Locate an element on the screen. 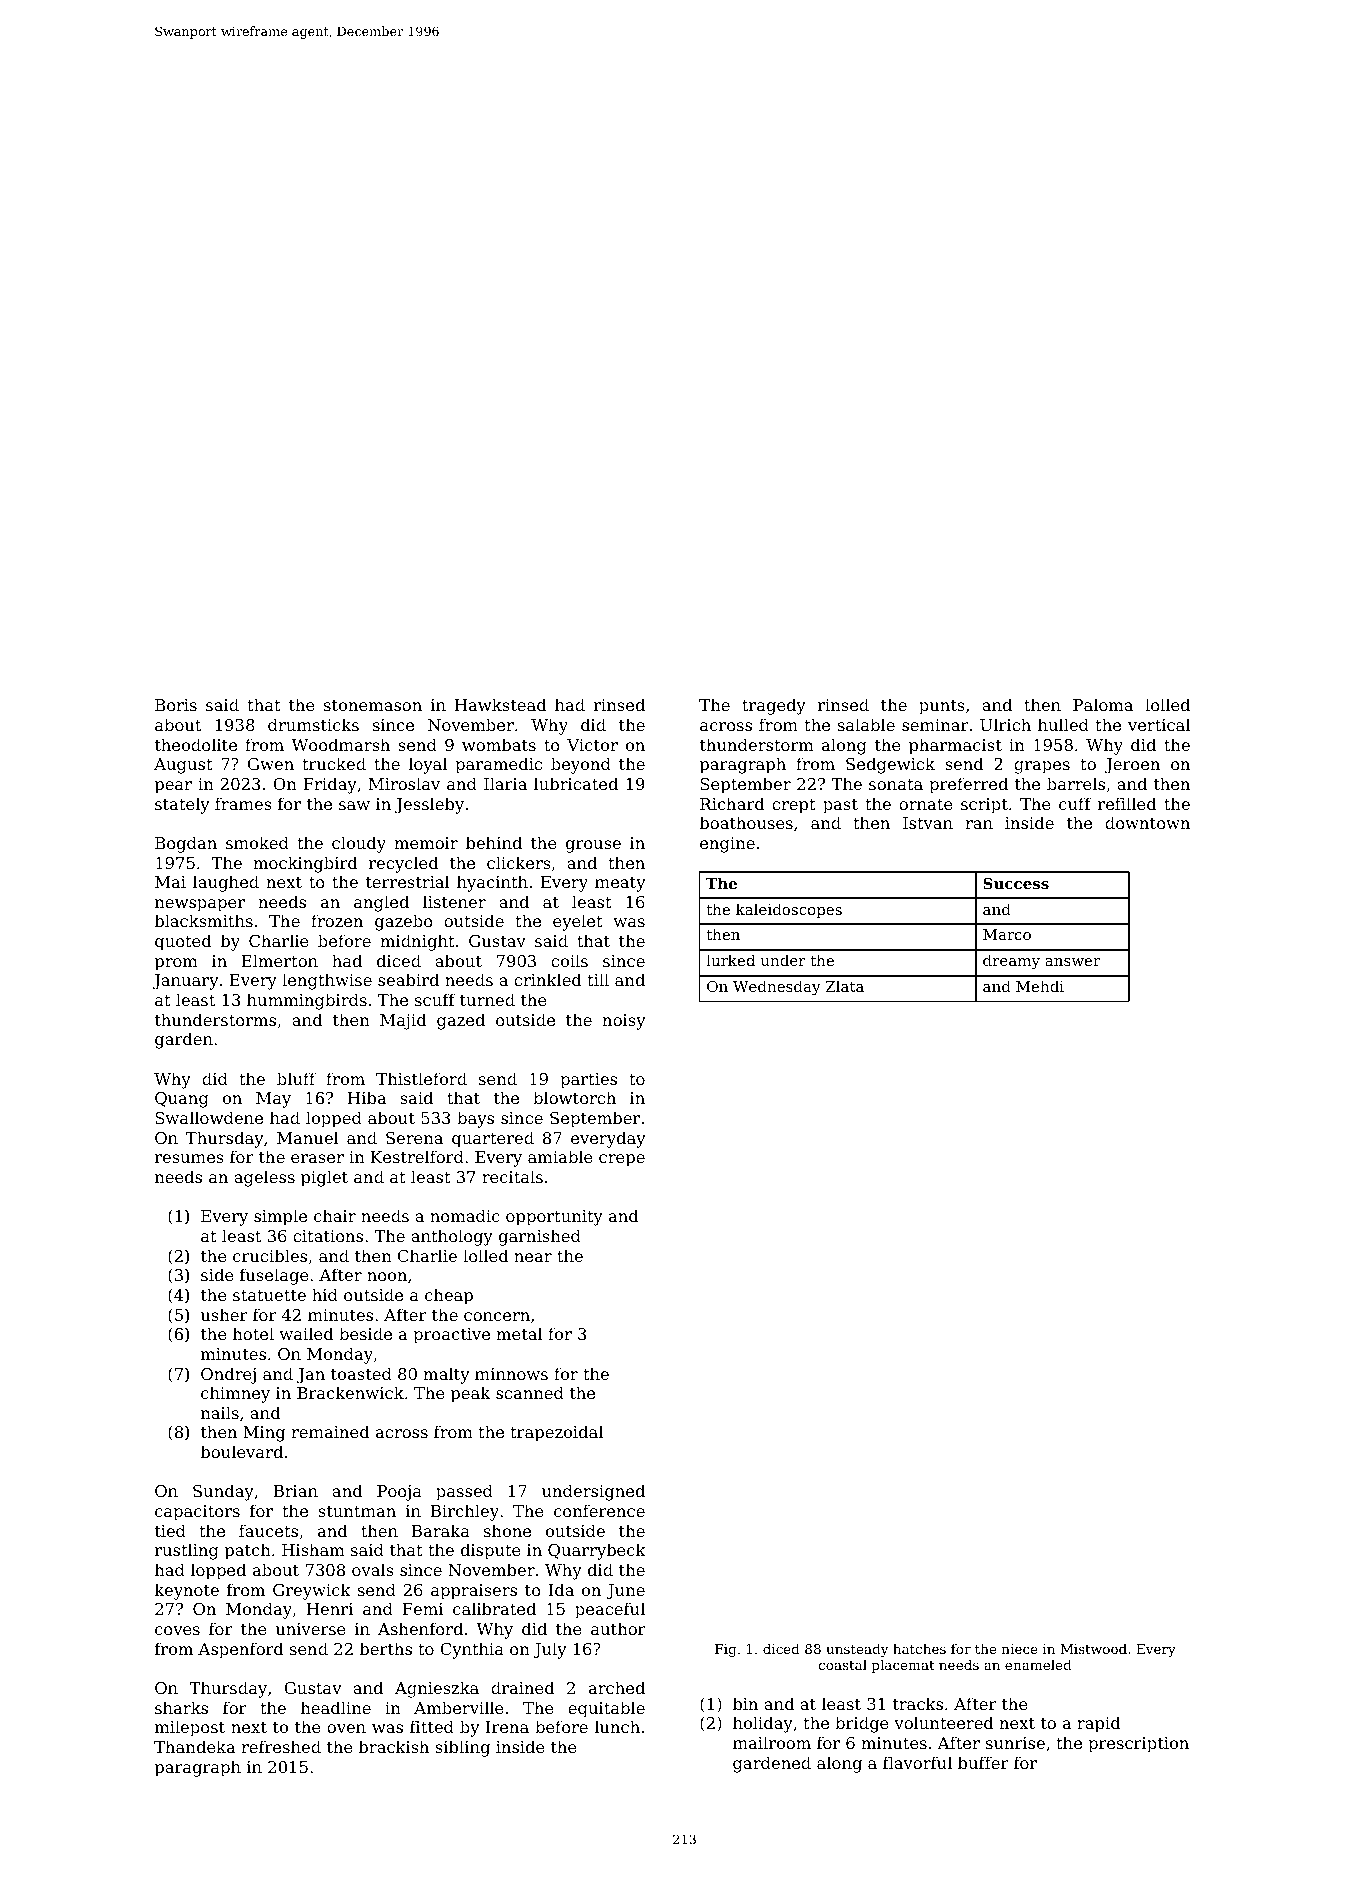 This screenshot has width=1345, height=1902. crepe is located at coordinates (622, 1160).
